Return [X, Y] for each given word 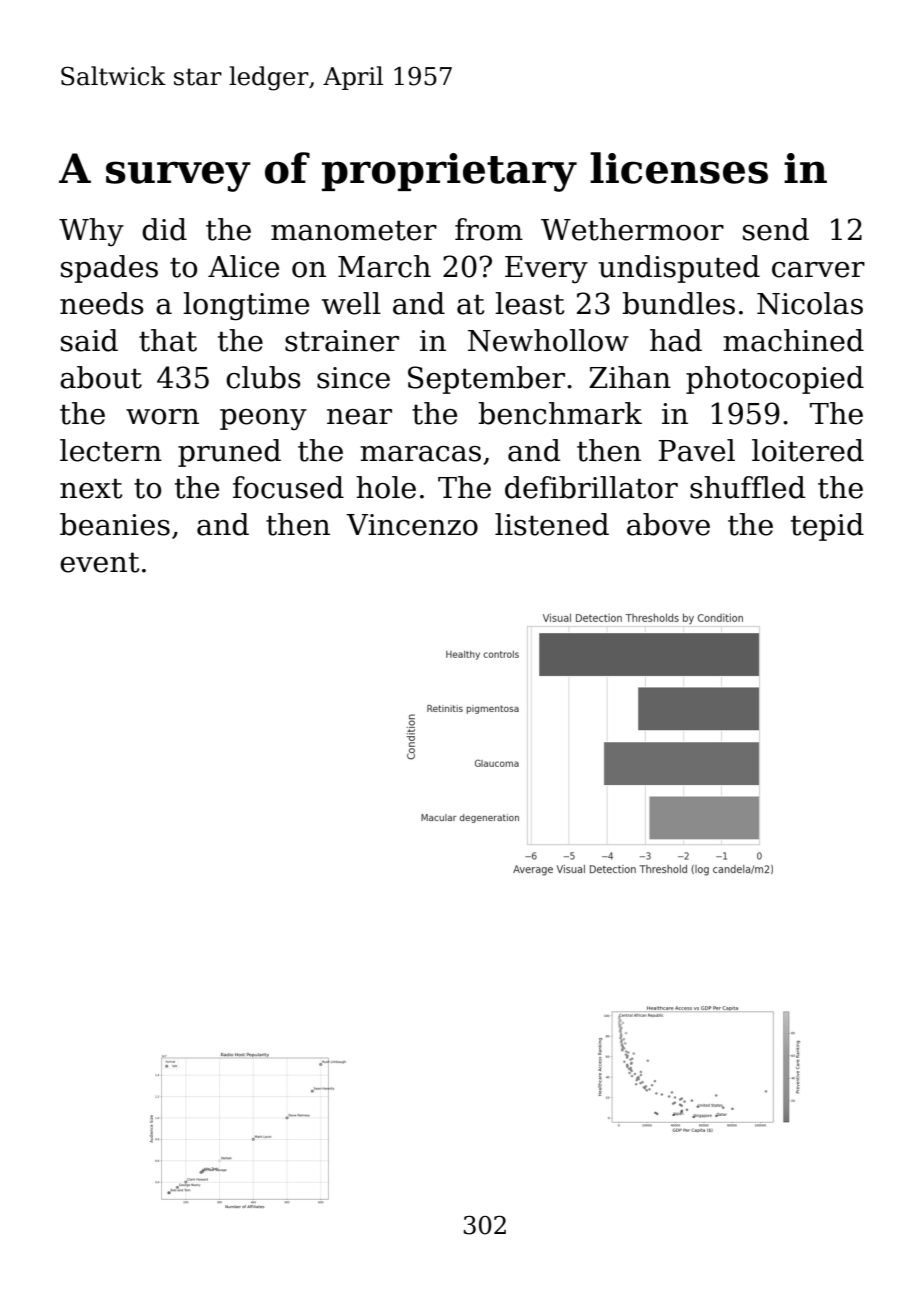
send [776, 229]
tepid [827, 527]
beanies [115, 524]
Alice [243, 266]
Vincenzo [412, 525]
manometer [354, 230]
